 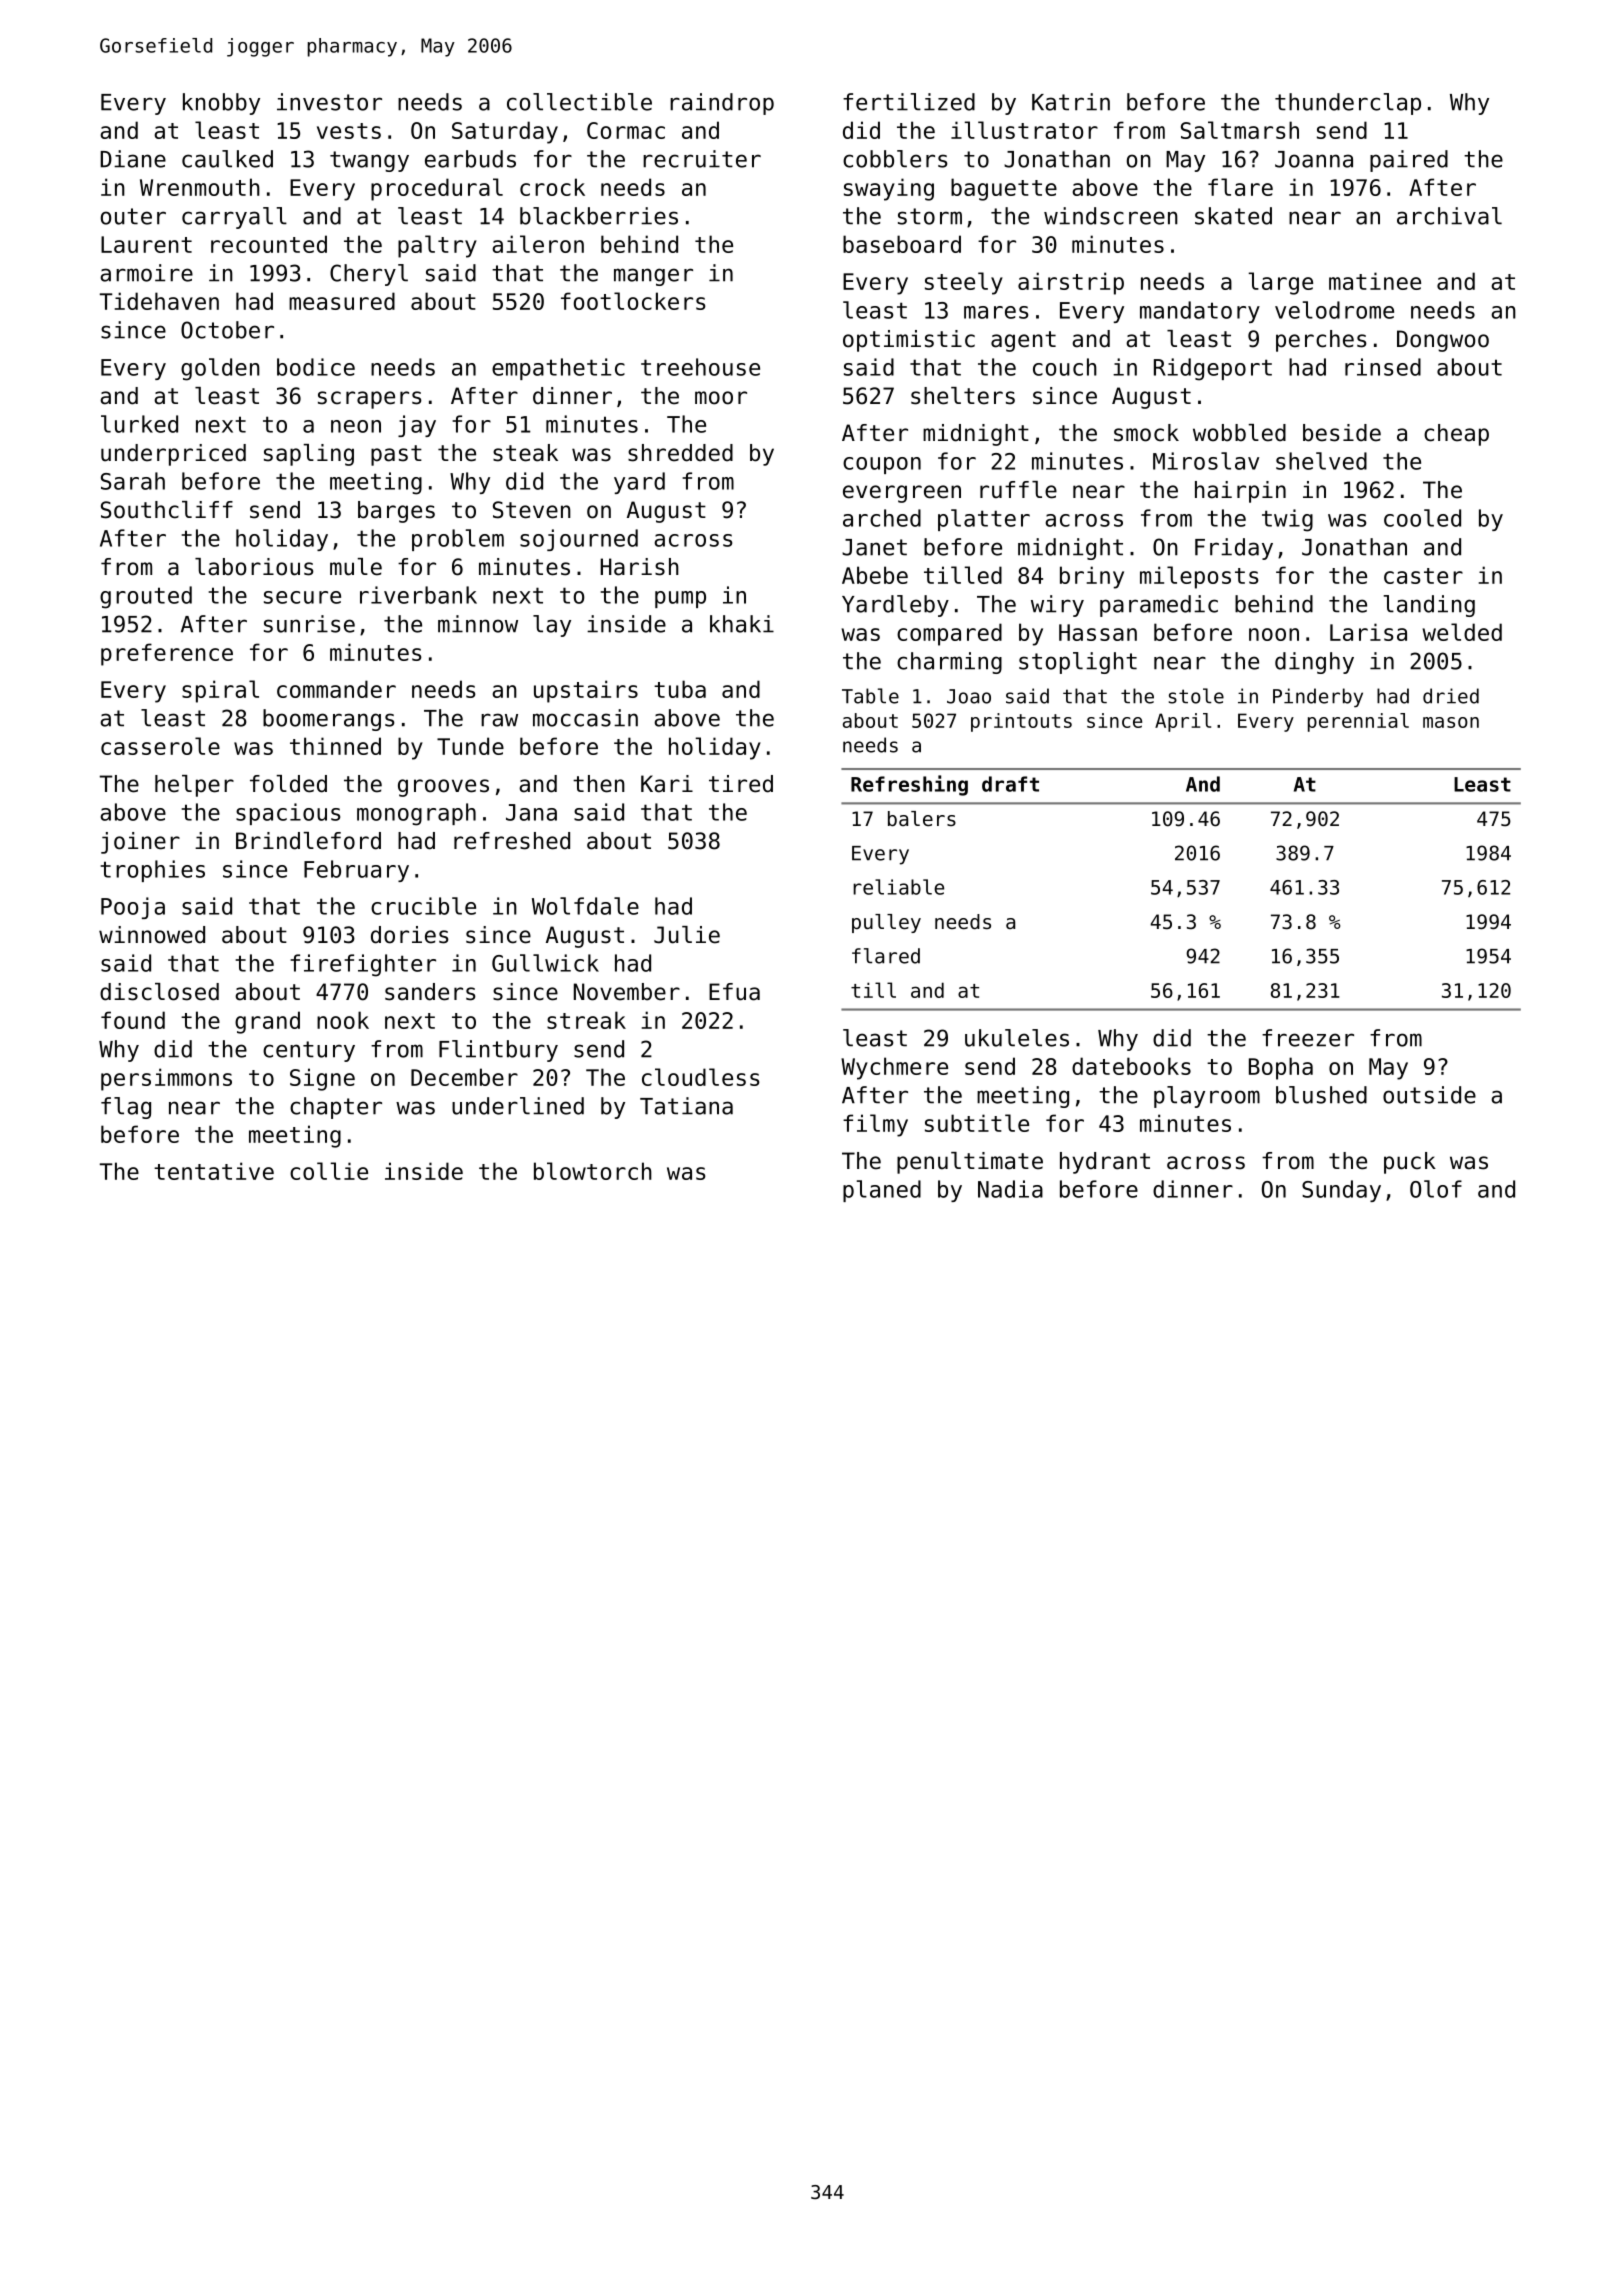 What do you see at coordinates (329, 1171) in the image?
I see `collie` at bounding box center [329, 1171].
